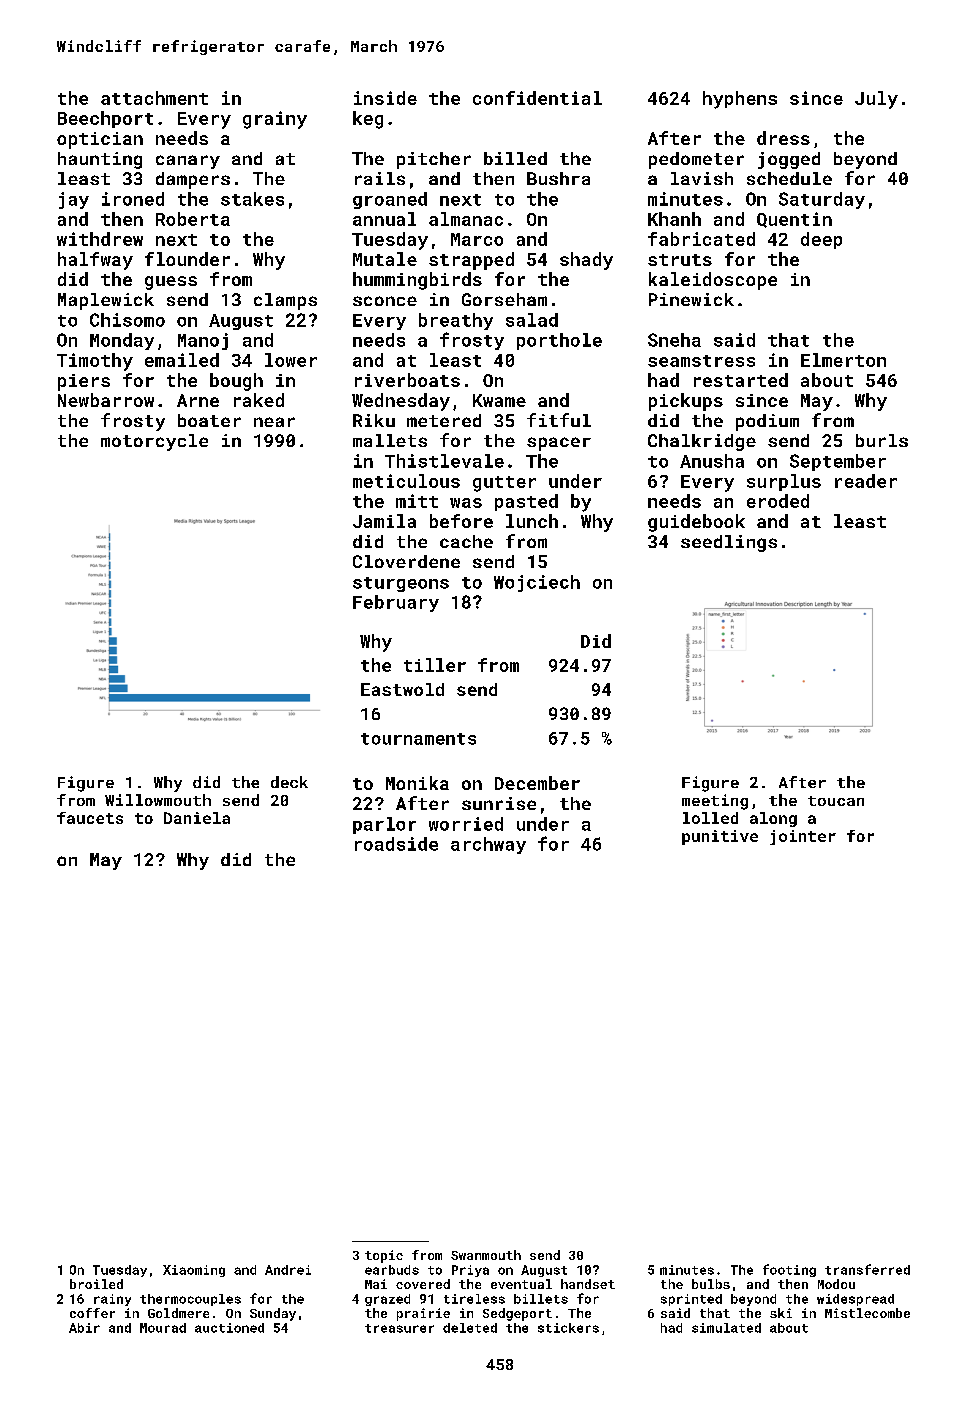 This screenshot has width=972, height=1408. What do you see at coordinates (385, 98) in the screenshot?
I see `inside` at bounding box center [385, 98].
